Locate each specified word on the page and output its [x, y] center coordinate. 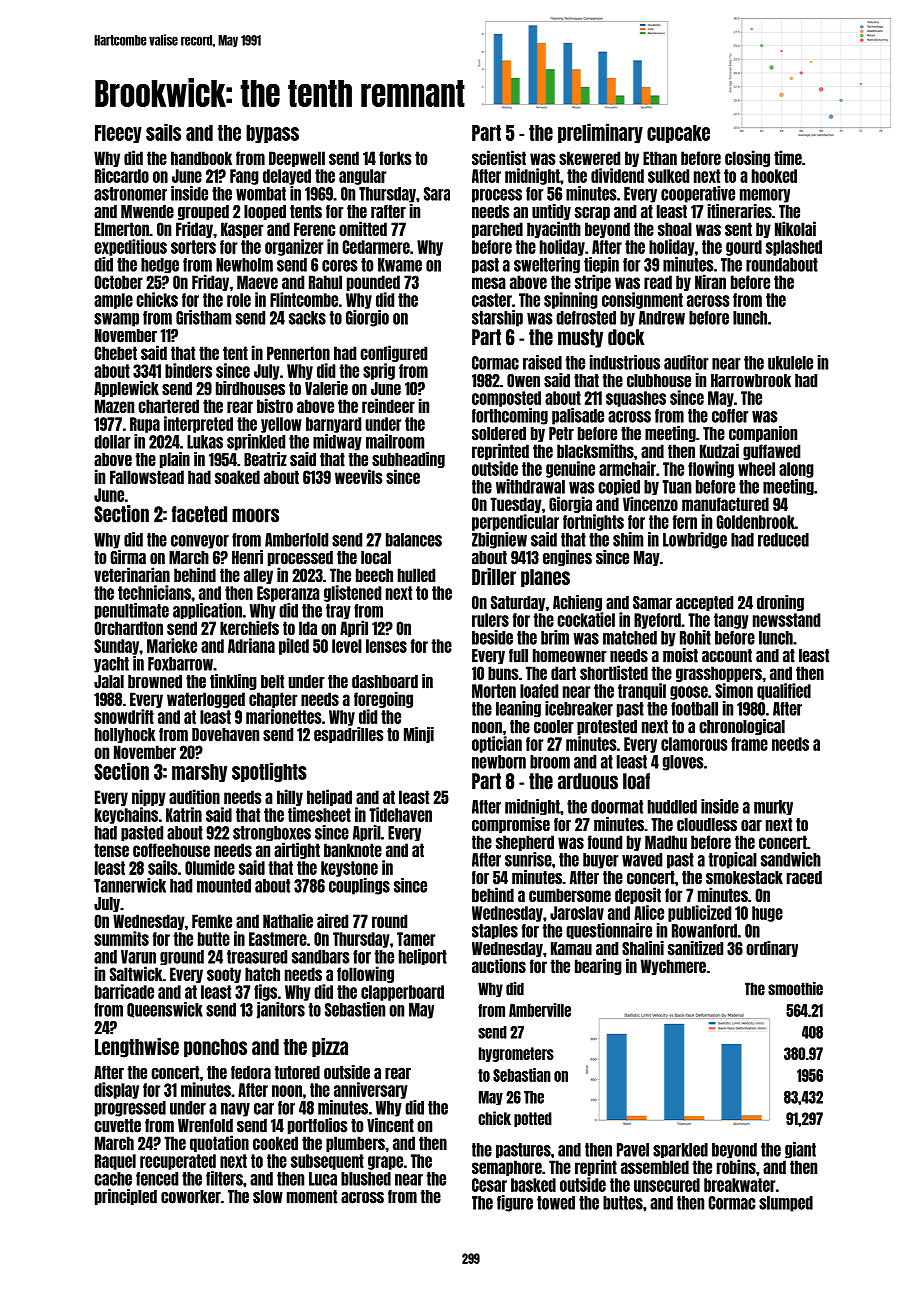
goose [689, 693]
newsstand [786, 620]
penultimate [132, 611]
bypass [272, 134]
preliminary [600, 133]
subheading [408, 460]
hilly [290, 797]
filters [224, 1178]
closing [747, 158]
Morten [494, 691]
